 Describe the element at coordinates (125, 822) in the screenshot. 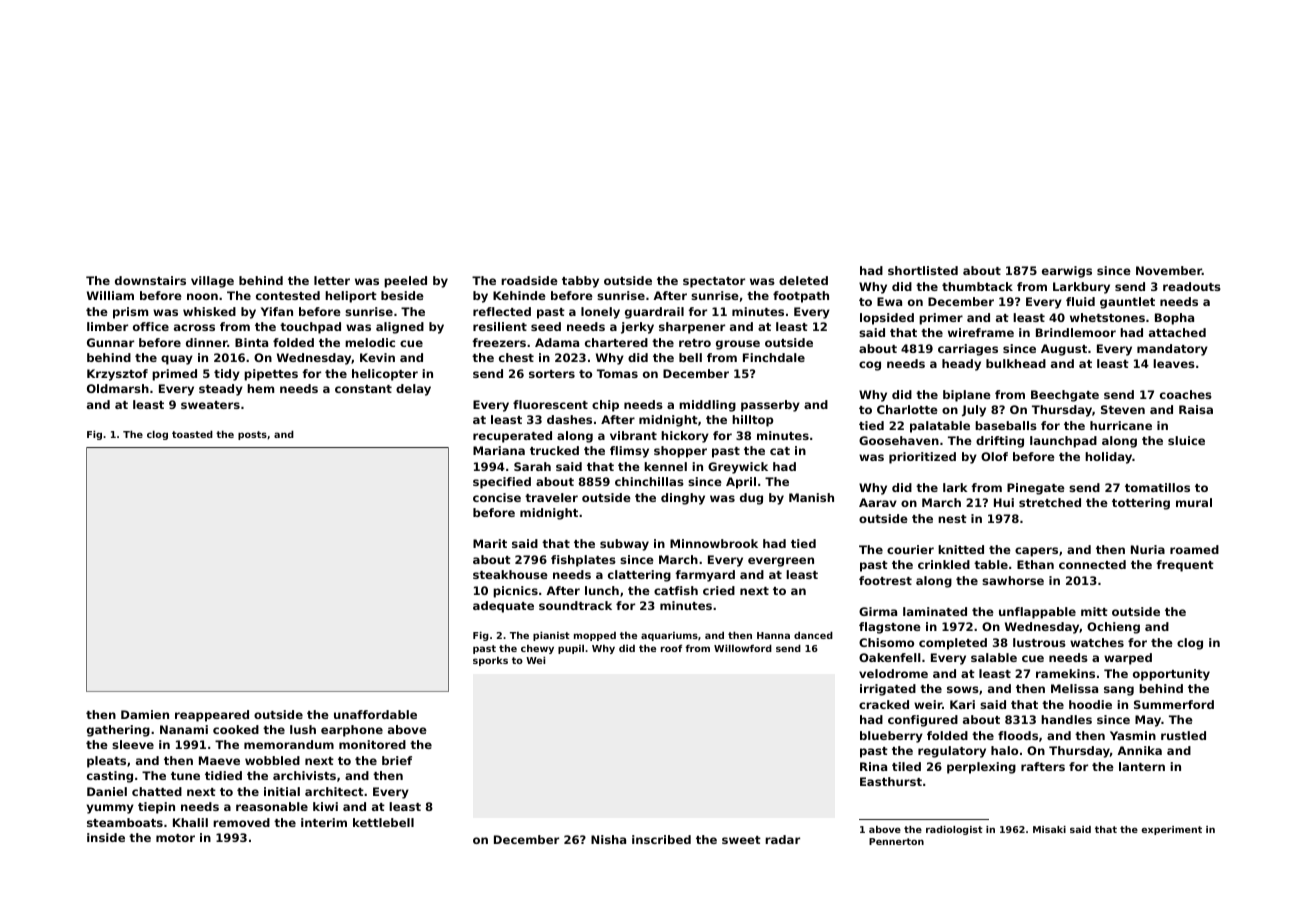

I see `steamboats` at that location.
